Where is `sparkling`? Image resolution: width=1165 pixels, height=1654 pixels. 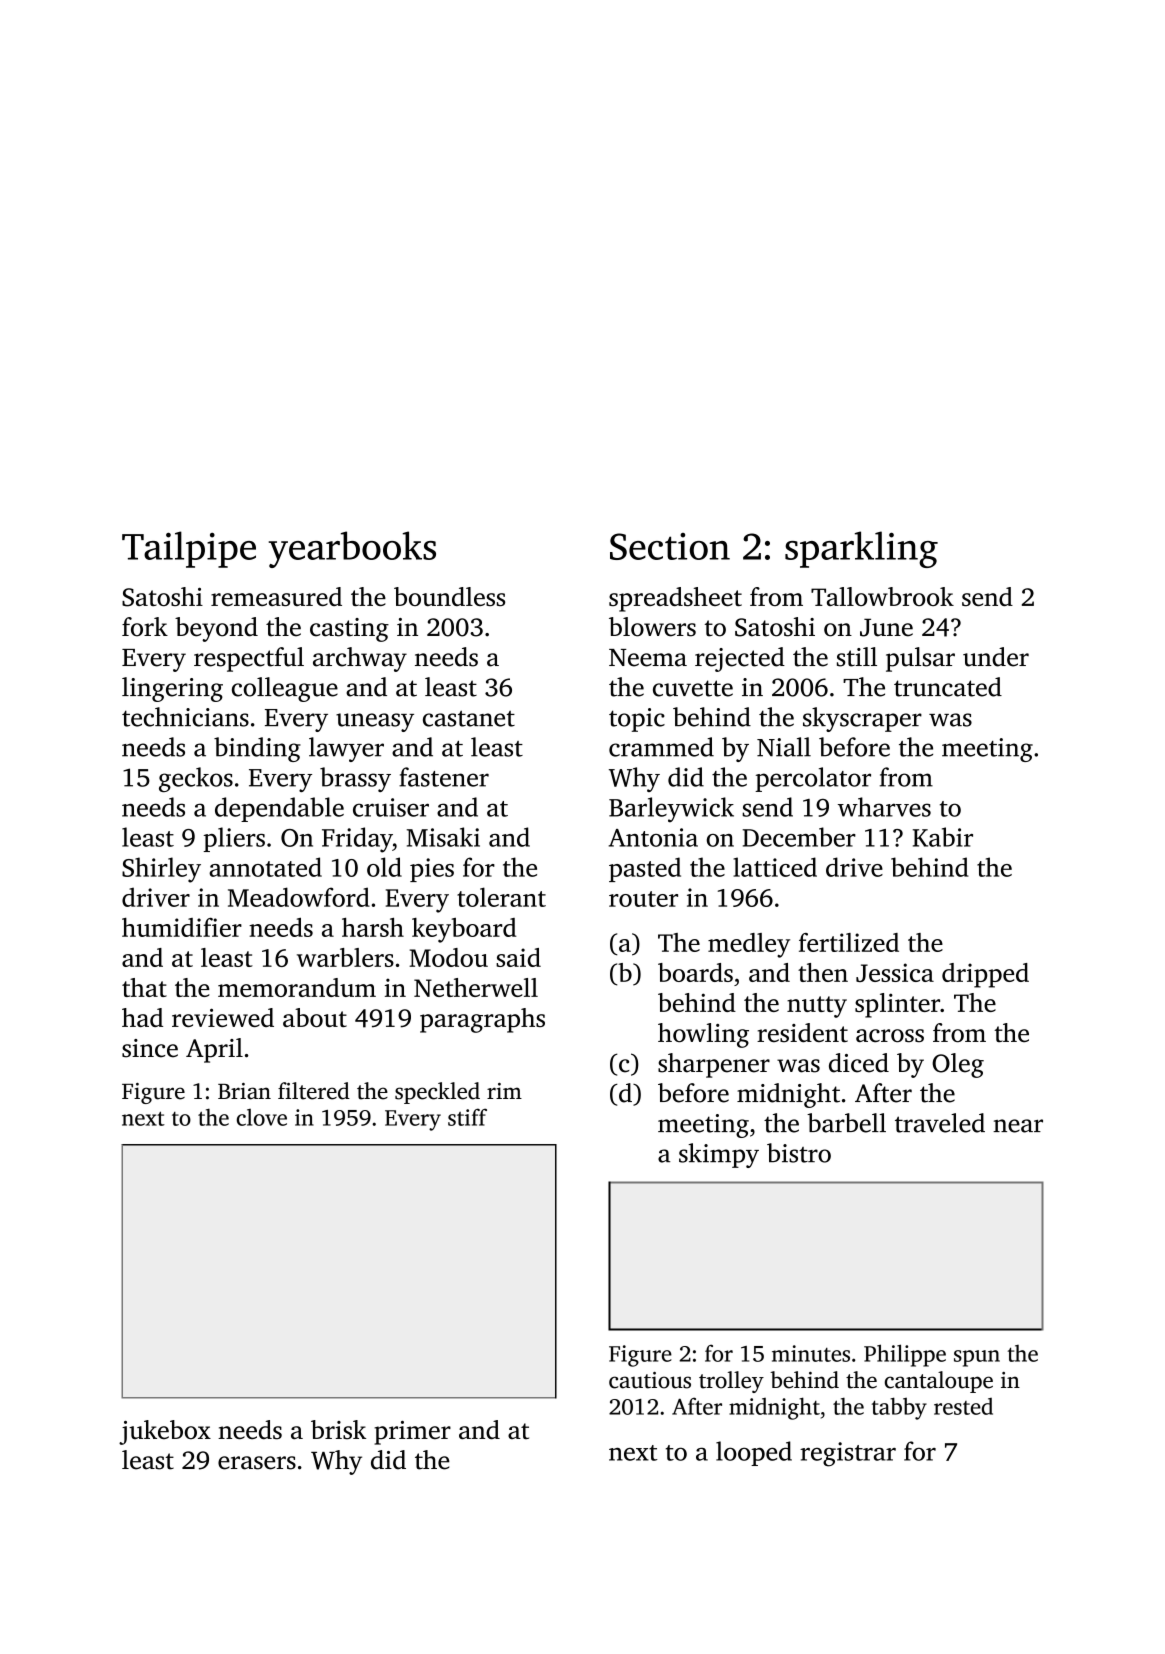 sparkling is located at coordinates (861, 549).
